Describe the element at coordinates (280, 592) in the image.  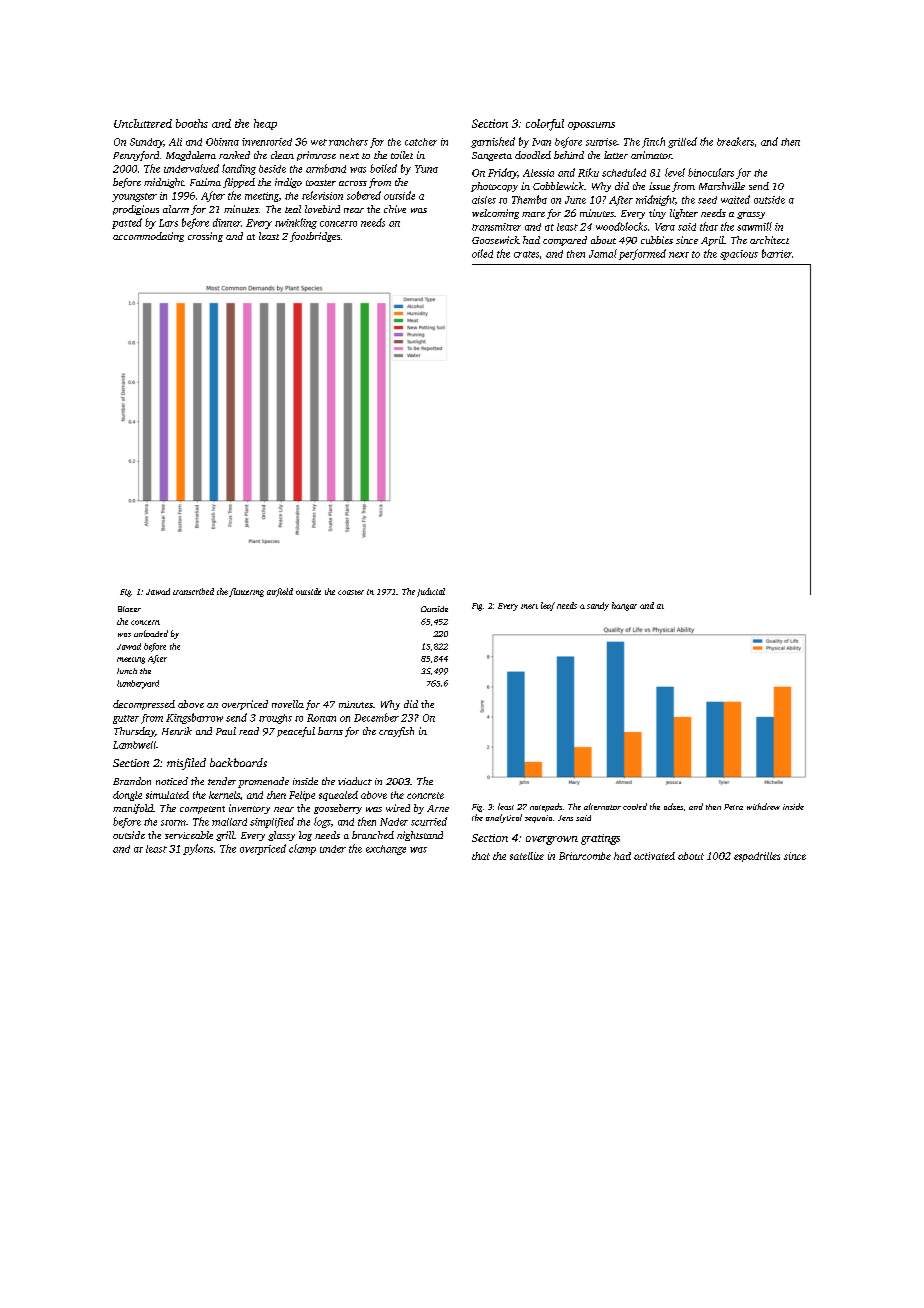
I see `airfield` at that location.
